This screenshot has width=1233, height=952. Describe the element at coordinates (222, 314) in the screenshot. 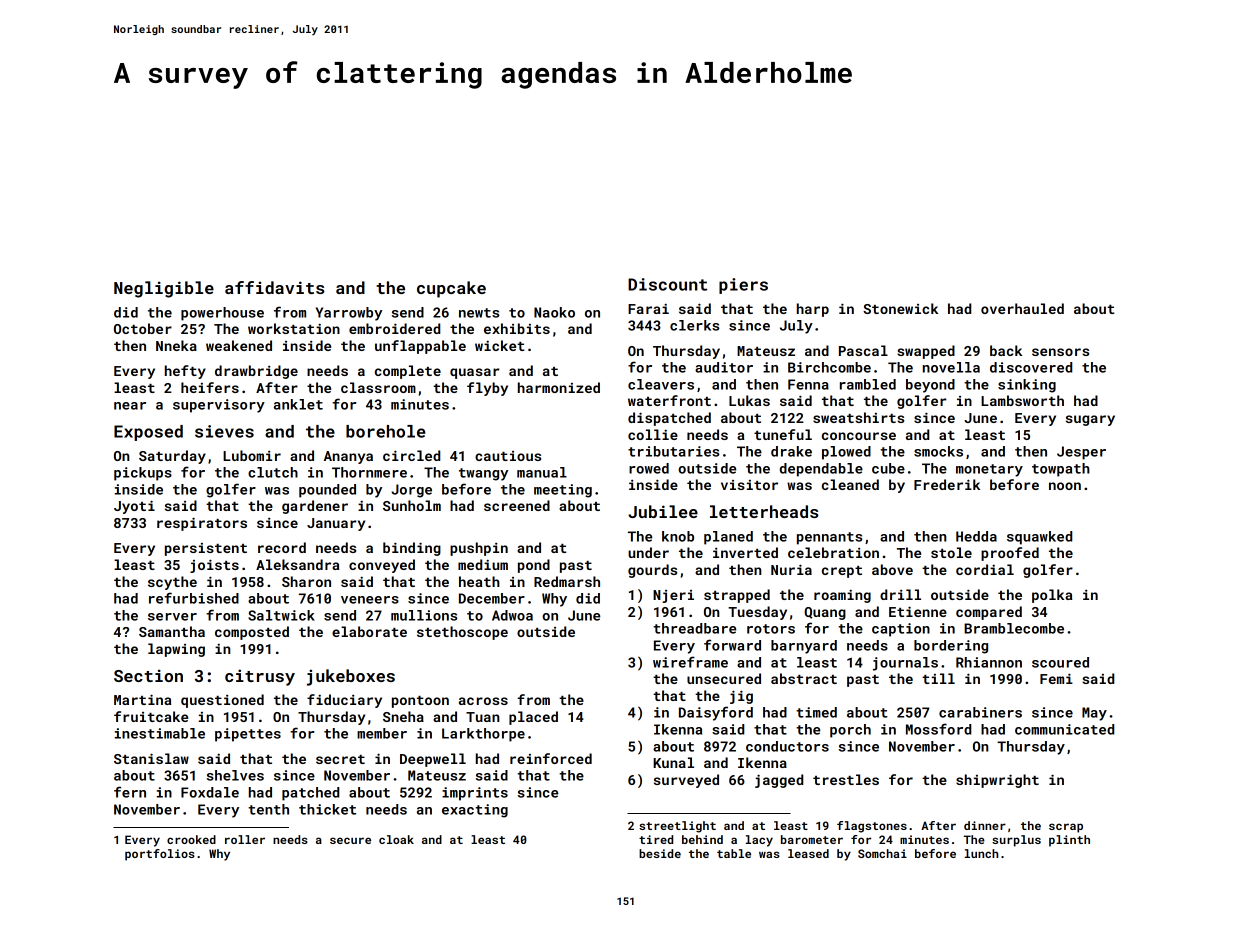

I see `powerhouse` at that location.
